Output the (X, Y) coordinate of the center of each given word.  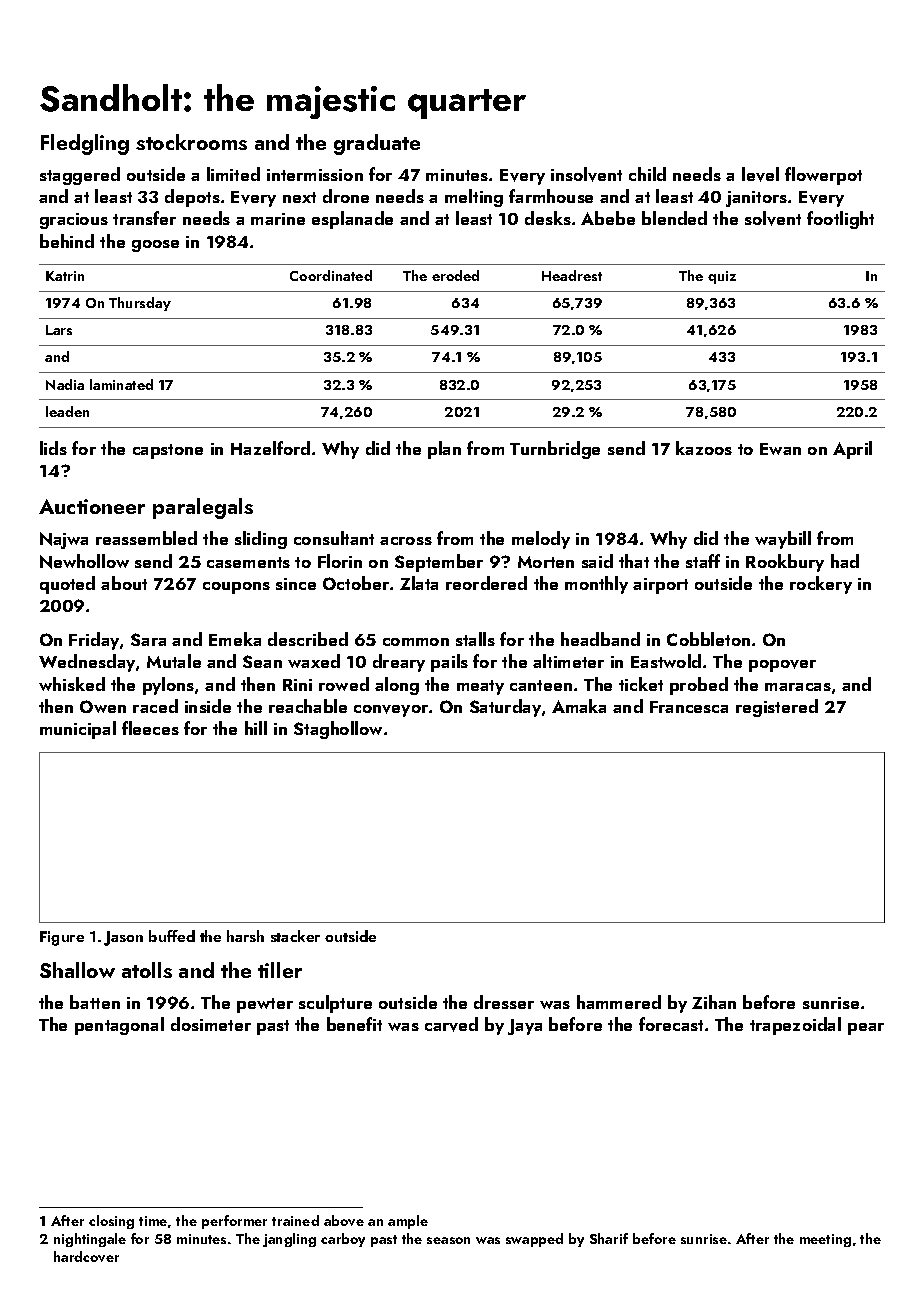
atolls (147, 970)
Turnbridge (555, 450)
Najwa (64, 540)
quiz (722, 277)
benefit (354, 1024)
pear (866, 1029)
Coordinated (331, 275)
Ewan (780, 449)
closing (111, 1222)
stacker (295, 936)
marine (278, 219)
